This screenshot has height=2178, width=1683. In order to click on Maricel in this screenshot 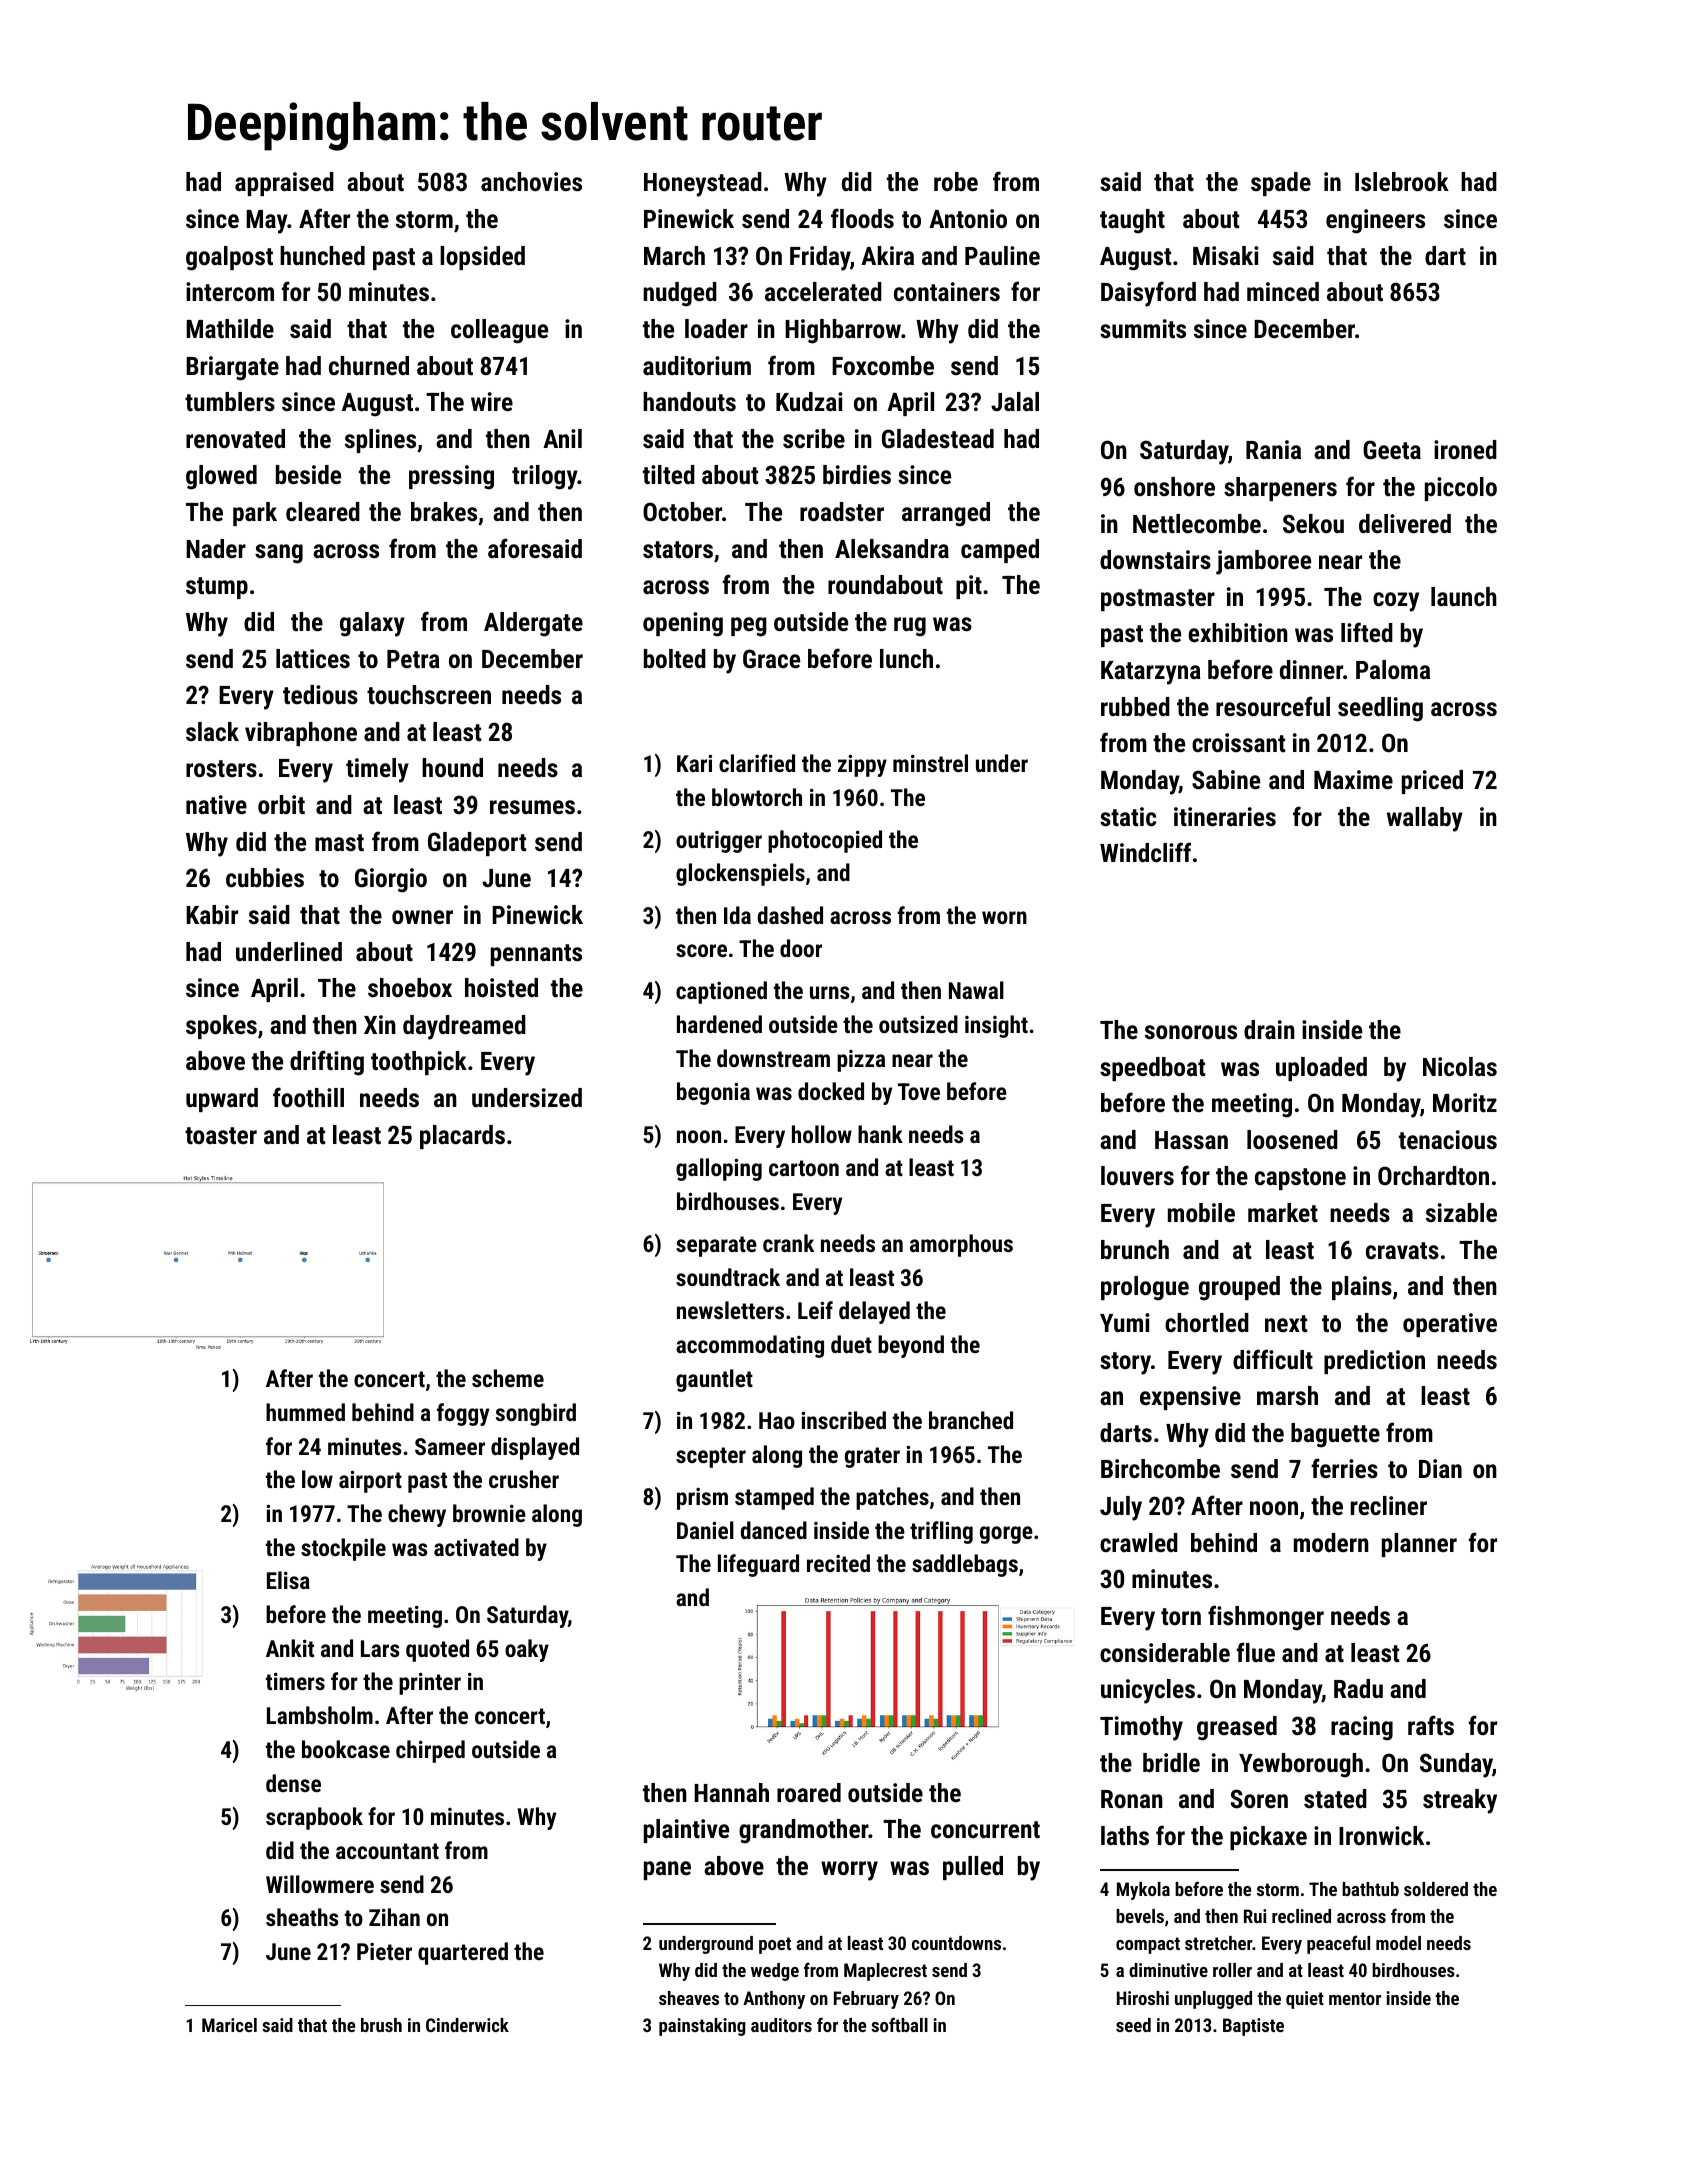, I will do `click(229, 2025)`.
